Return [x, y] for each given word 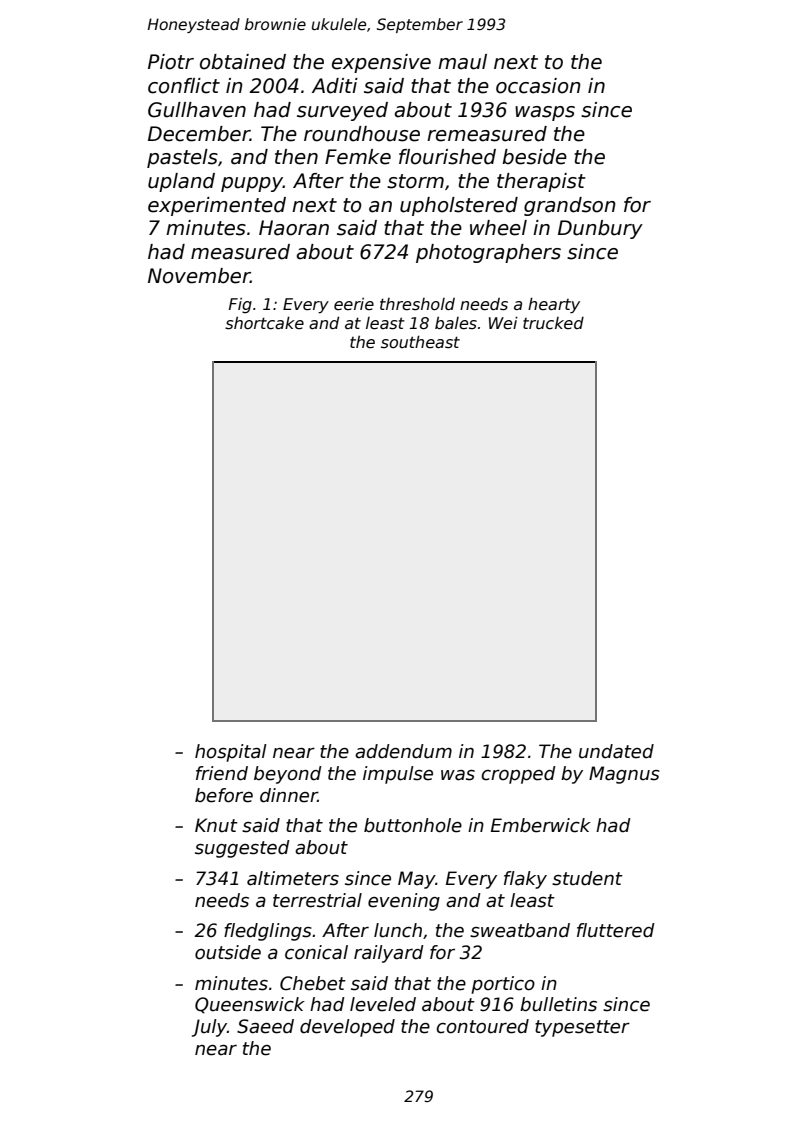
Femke [358, 157]
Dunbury [600, 229]
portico [503, 985]
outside [228, 952]
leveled [383, 1004]
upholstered [459, 206]
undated [616, 751]
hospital [231, 753]
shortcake [264, 323]
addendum [403, 751]
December [199, 134]
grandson [570, 206]
